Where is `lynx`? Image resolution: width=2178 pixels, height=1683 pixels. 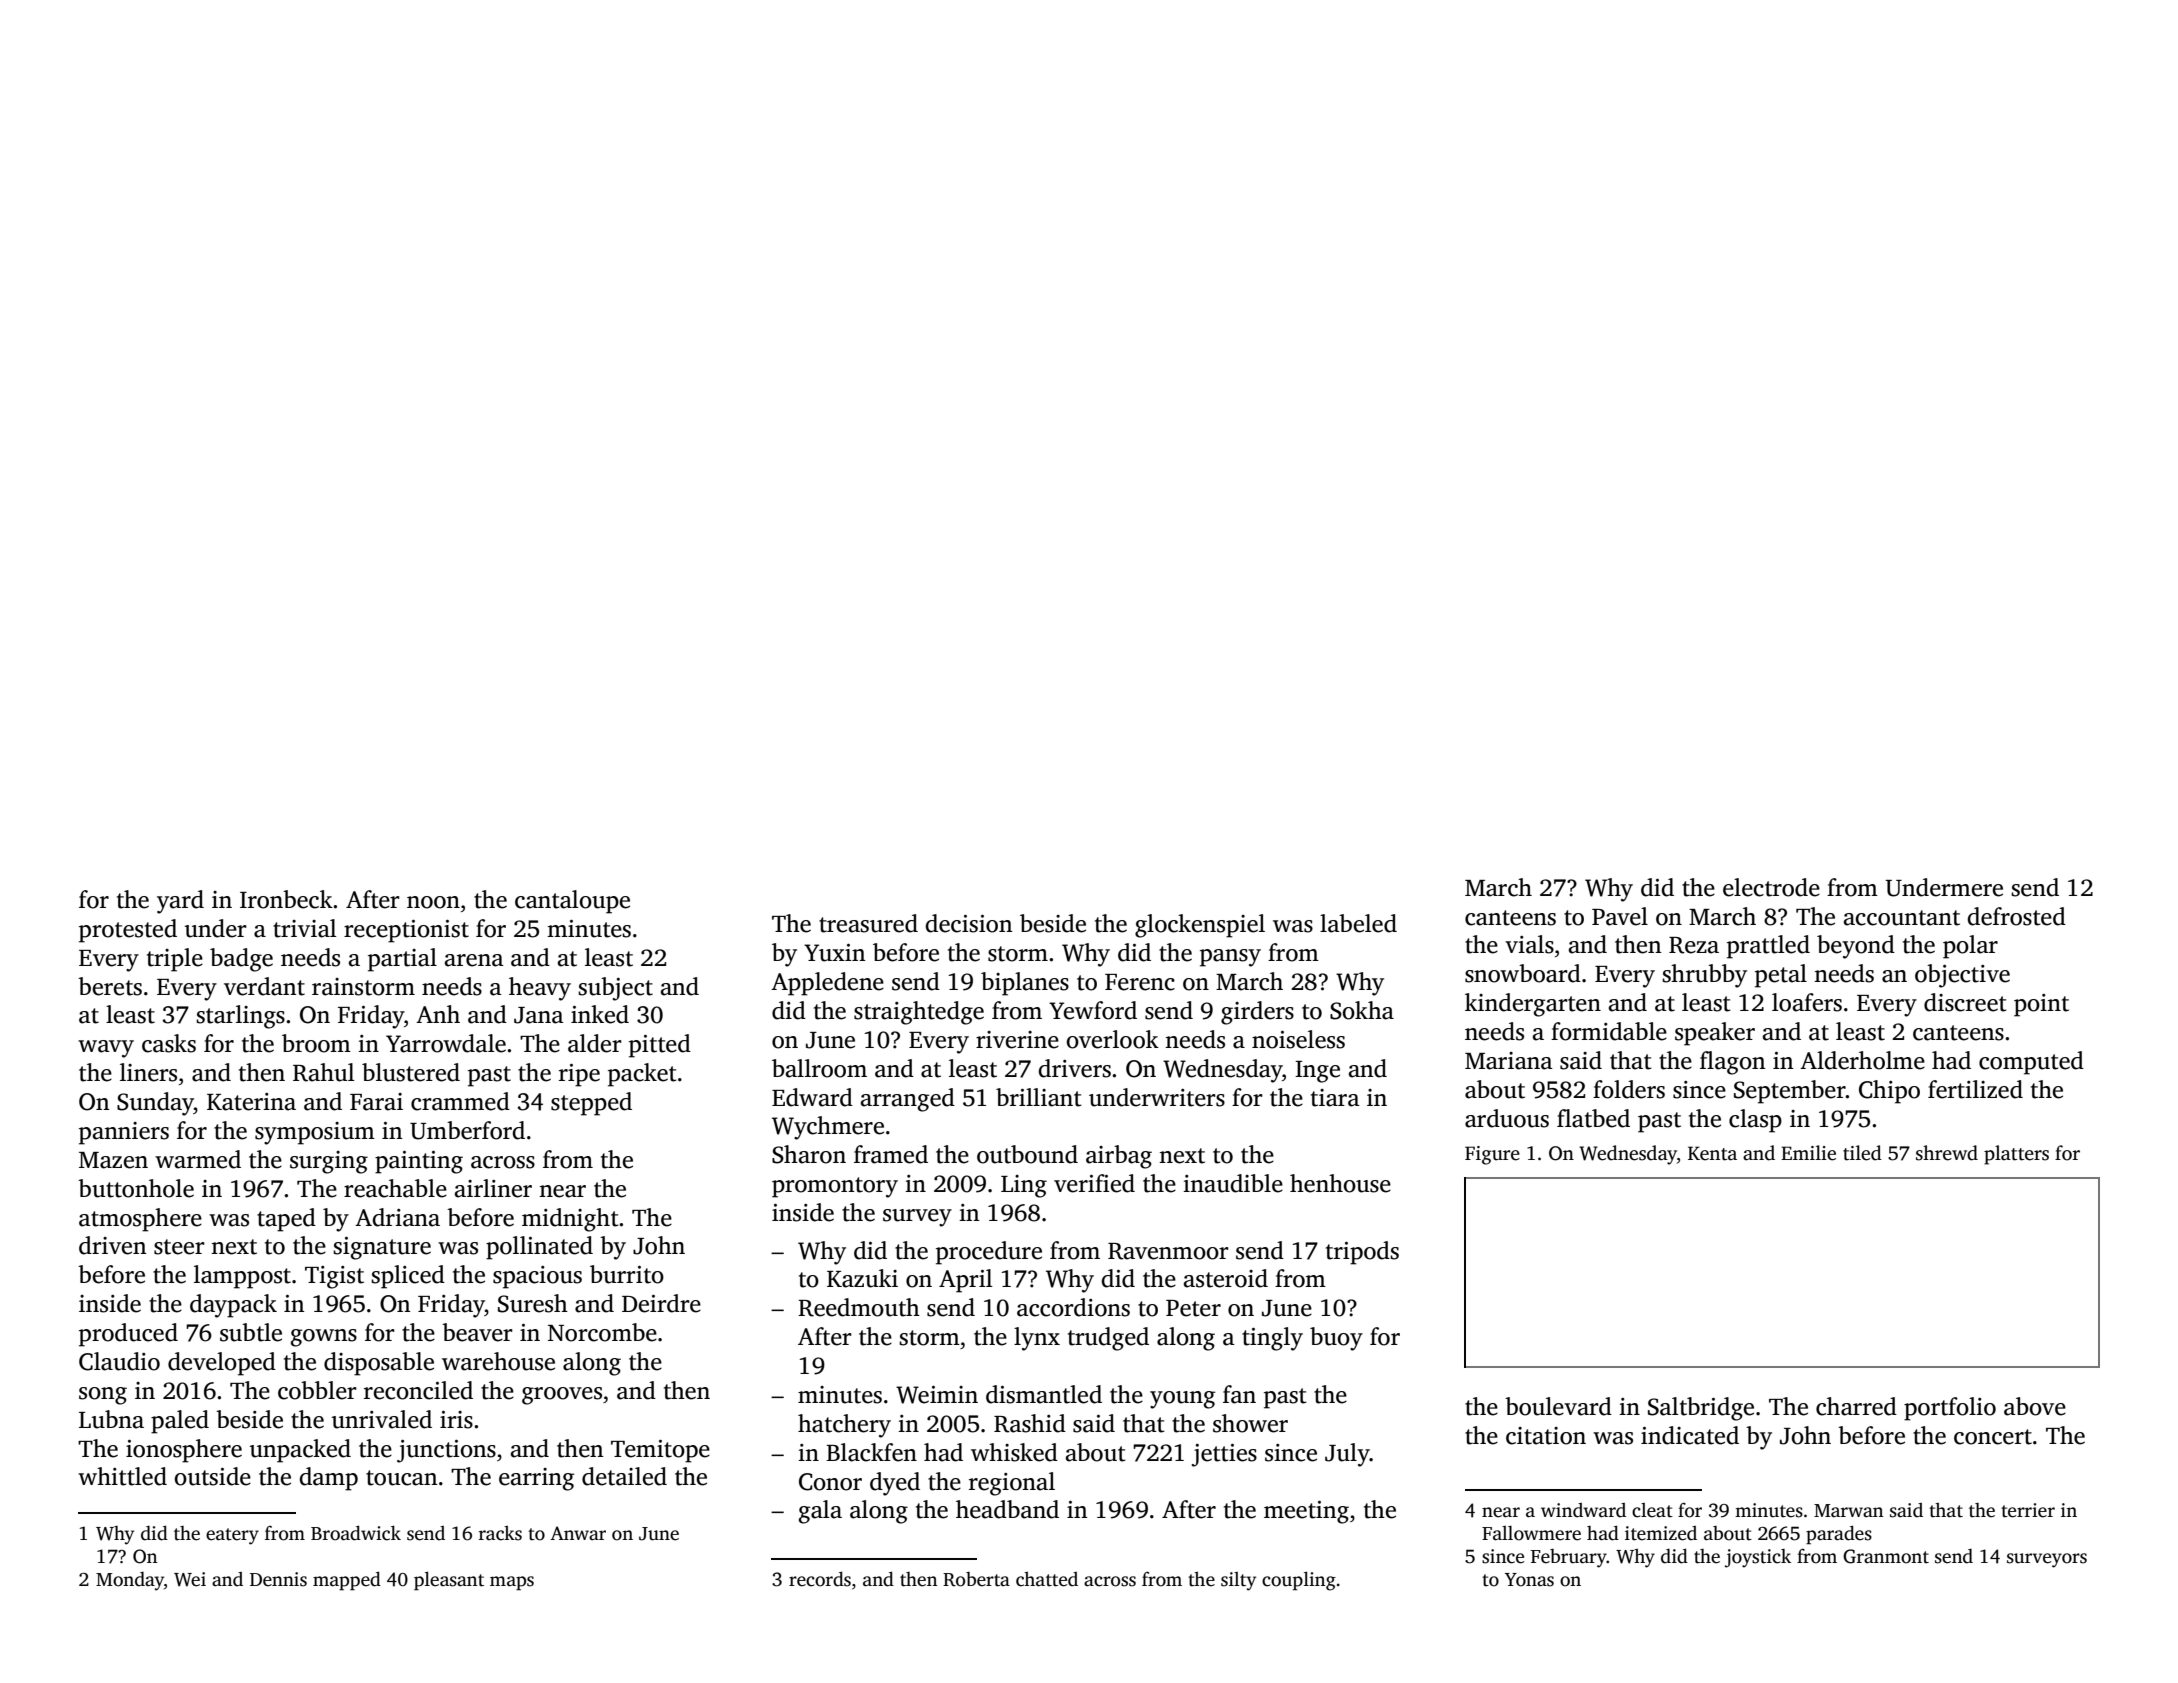 lynx is located at coordinates (1037, 1339).
